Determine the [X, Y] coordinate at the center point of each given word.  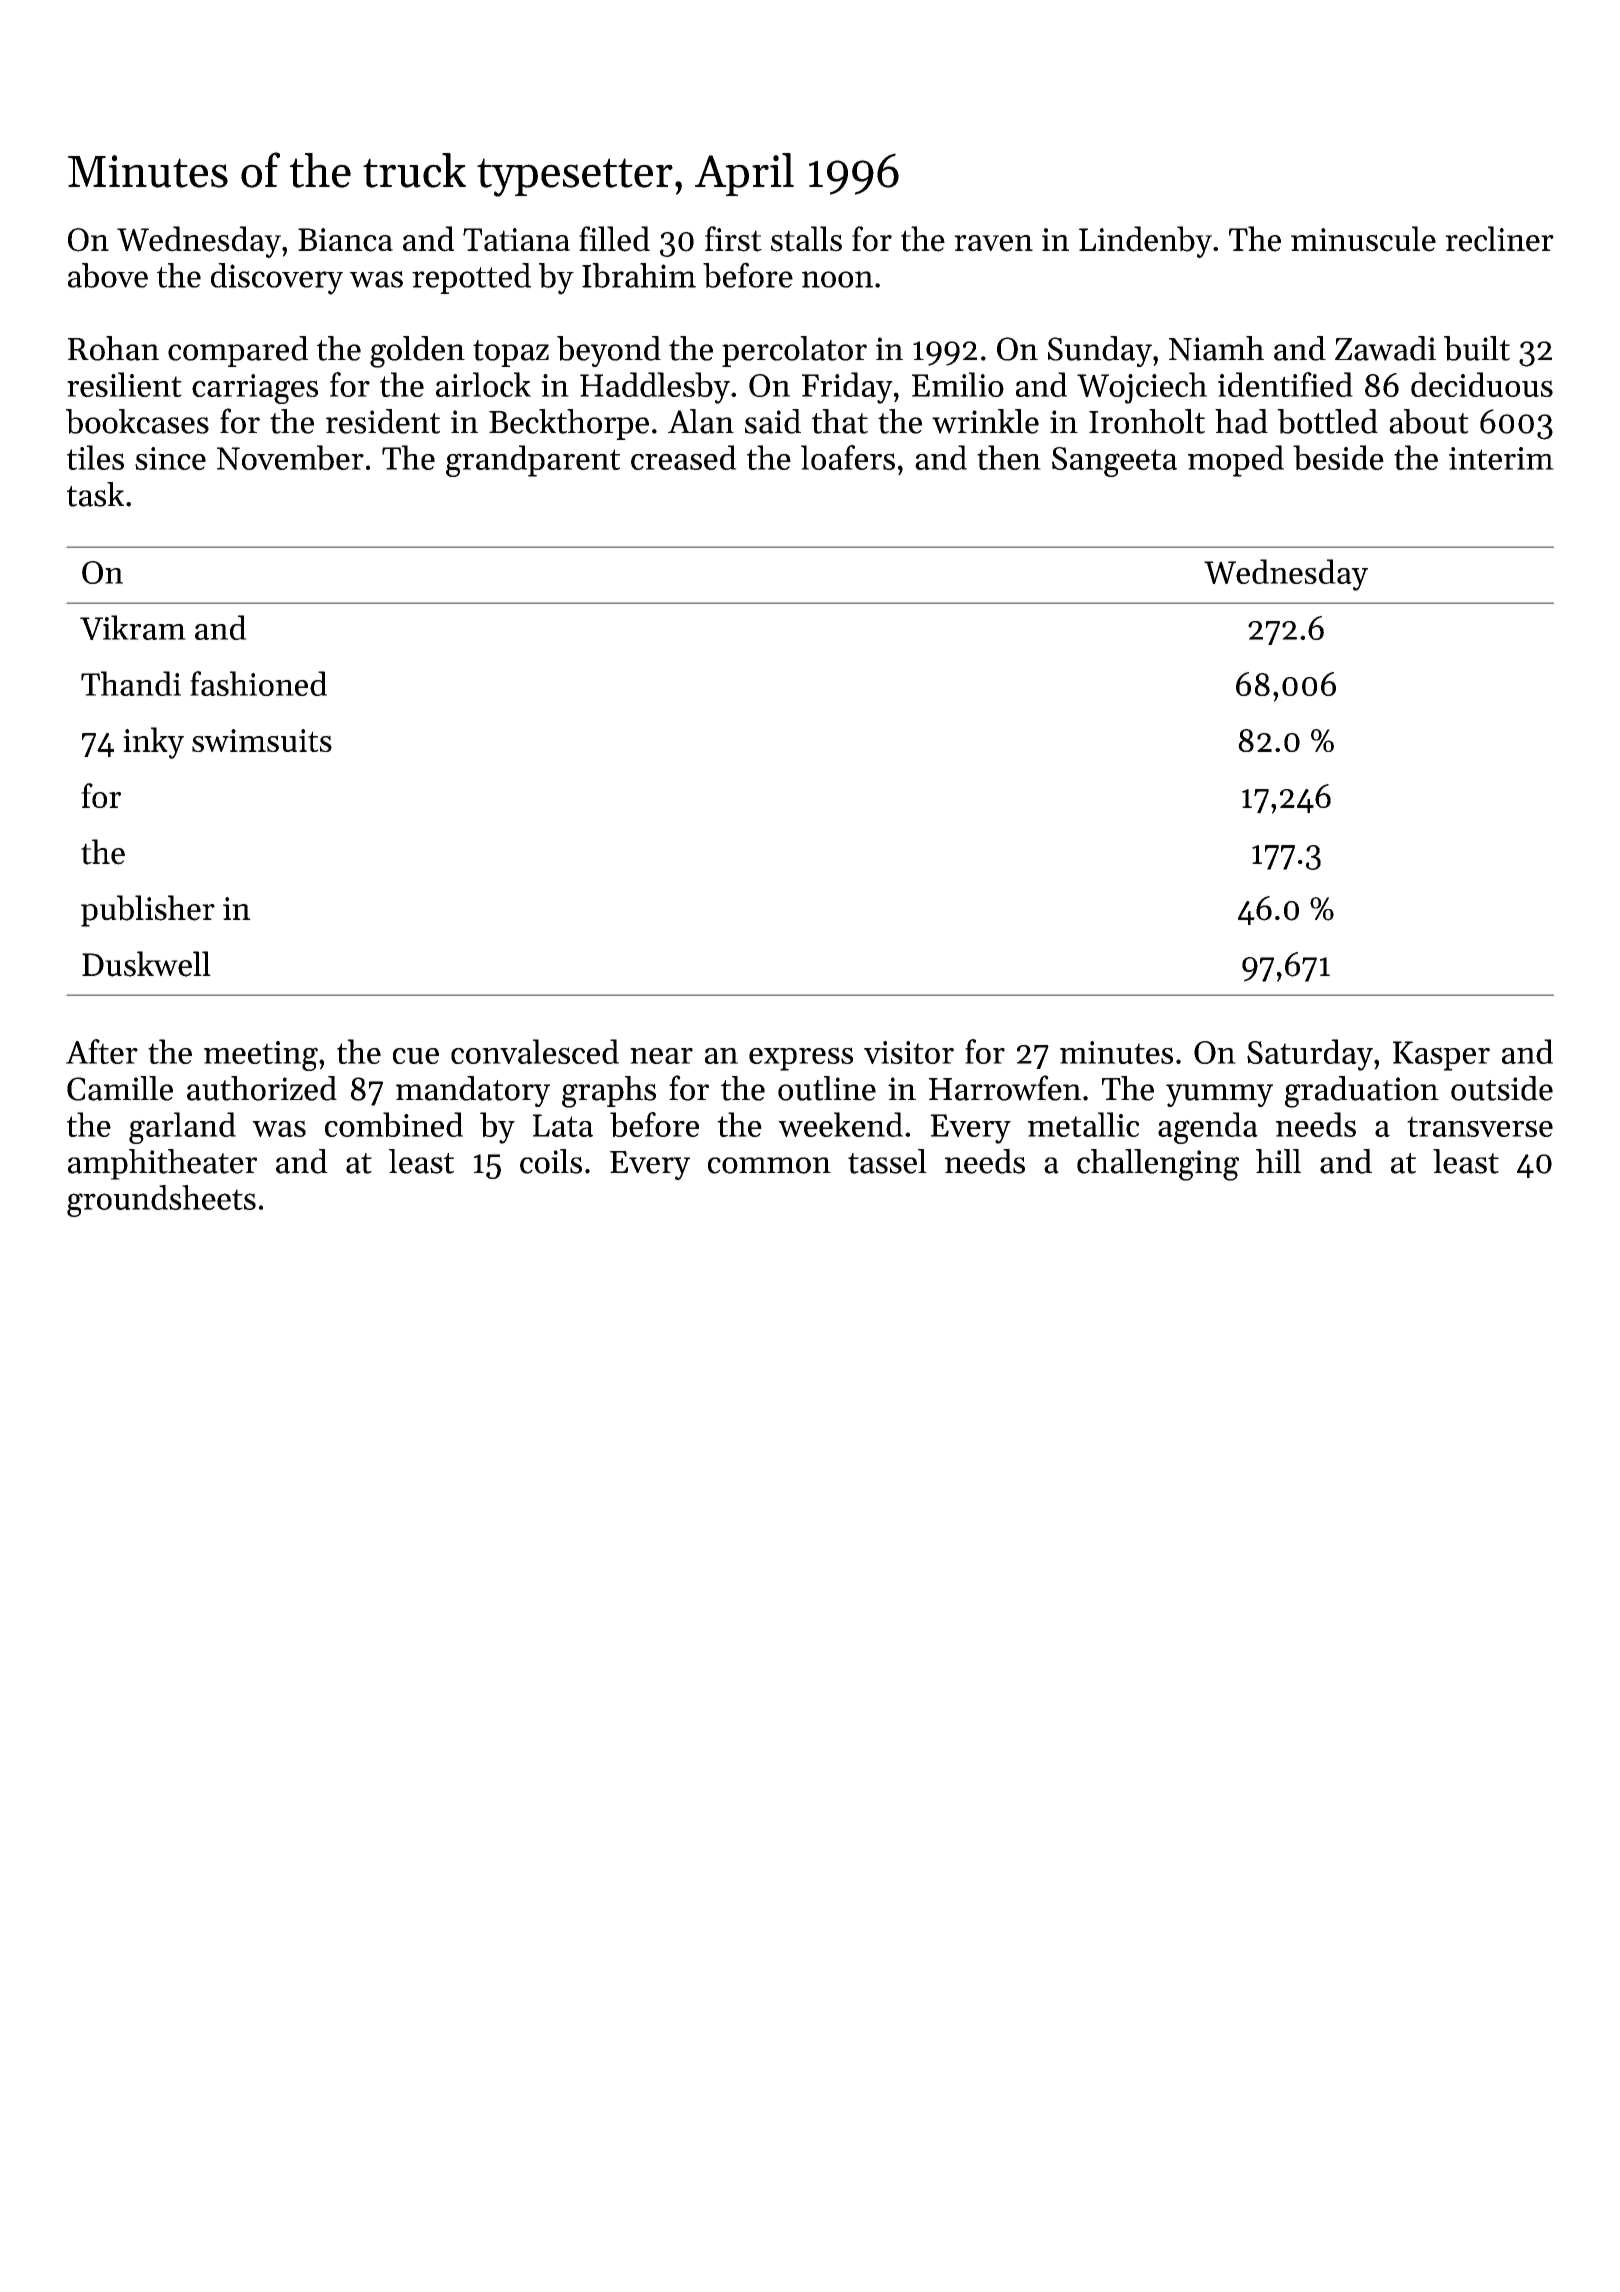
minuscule [1363, 239]
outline [827, 1088]
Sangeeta [1114, 462]
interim [1501, 458]
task [95, 494]
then [1009, 457]
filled [614, 239]
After [102, 1051]
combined [394, 1124]
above [108, 275]
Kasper [1441, 1056]
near [661, 1056]
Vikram [133, 627]
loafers [848, 457]
